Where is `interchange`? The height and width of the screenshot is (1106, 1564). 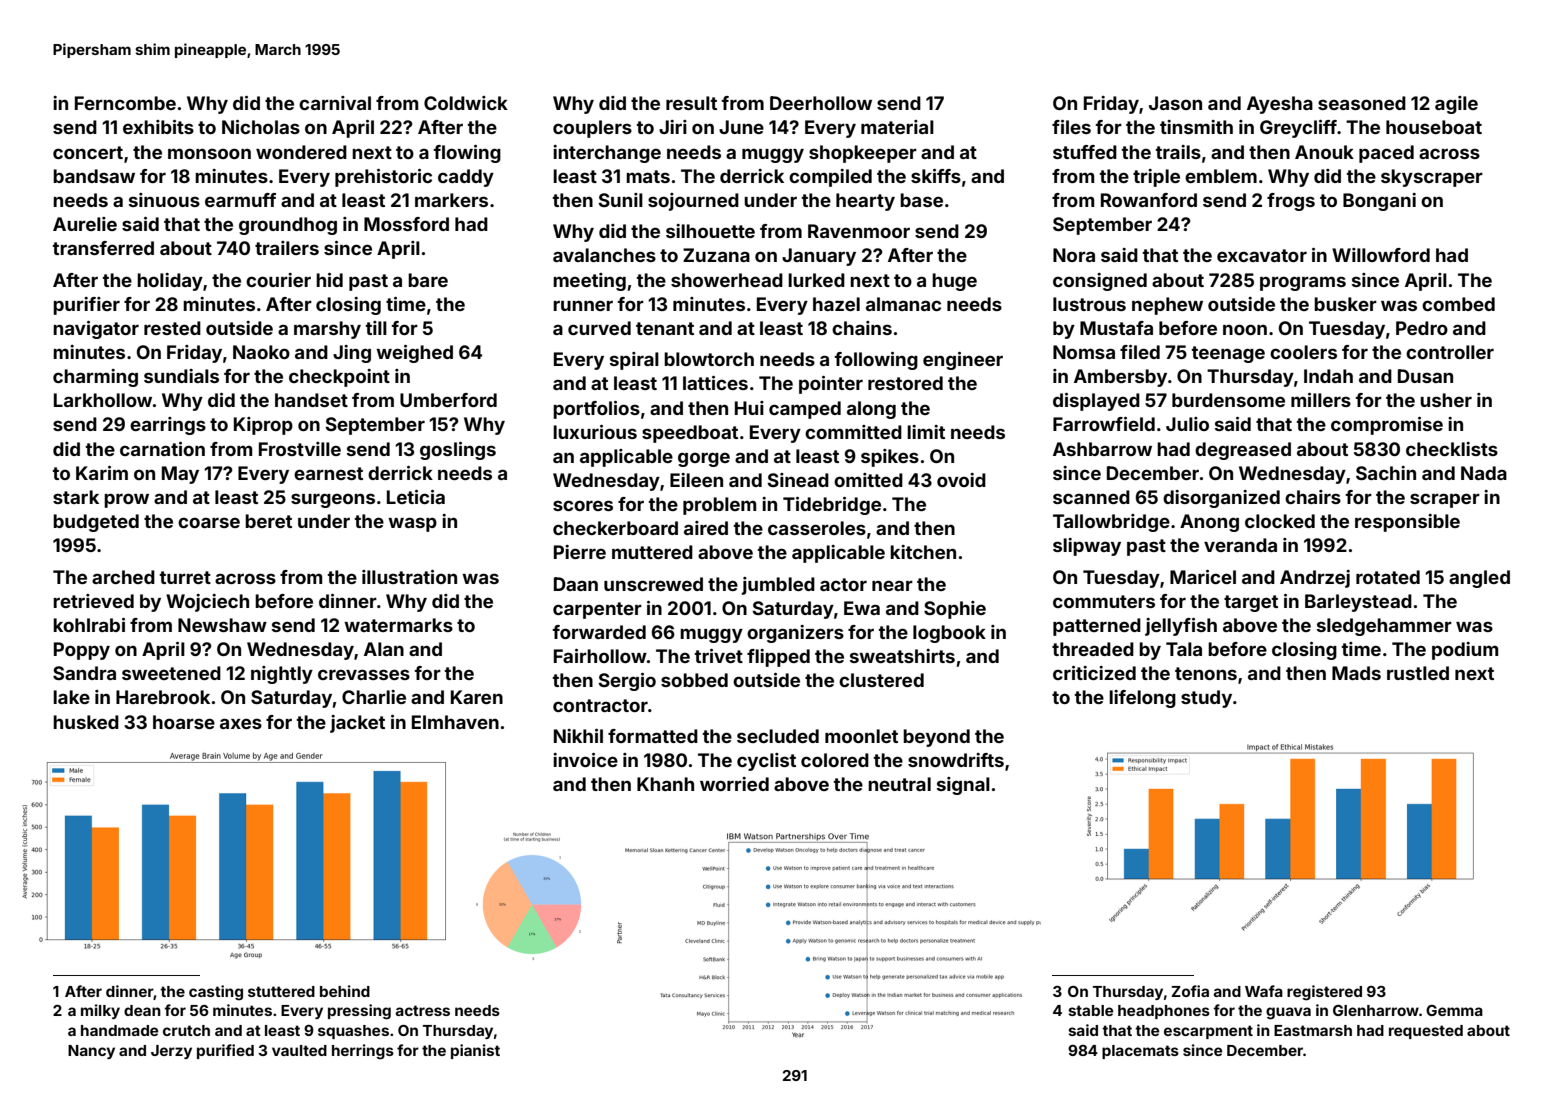 interchange is located at coordinates (607, 154).
